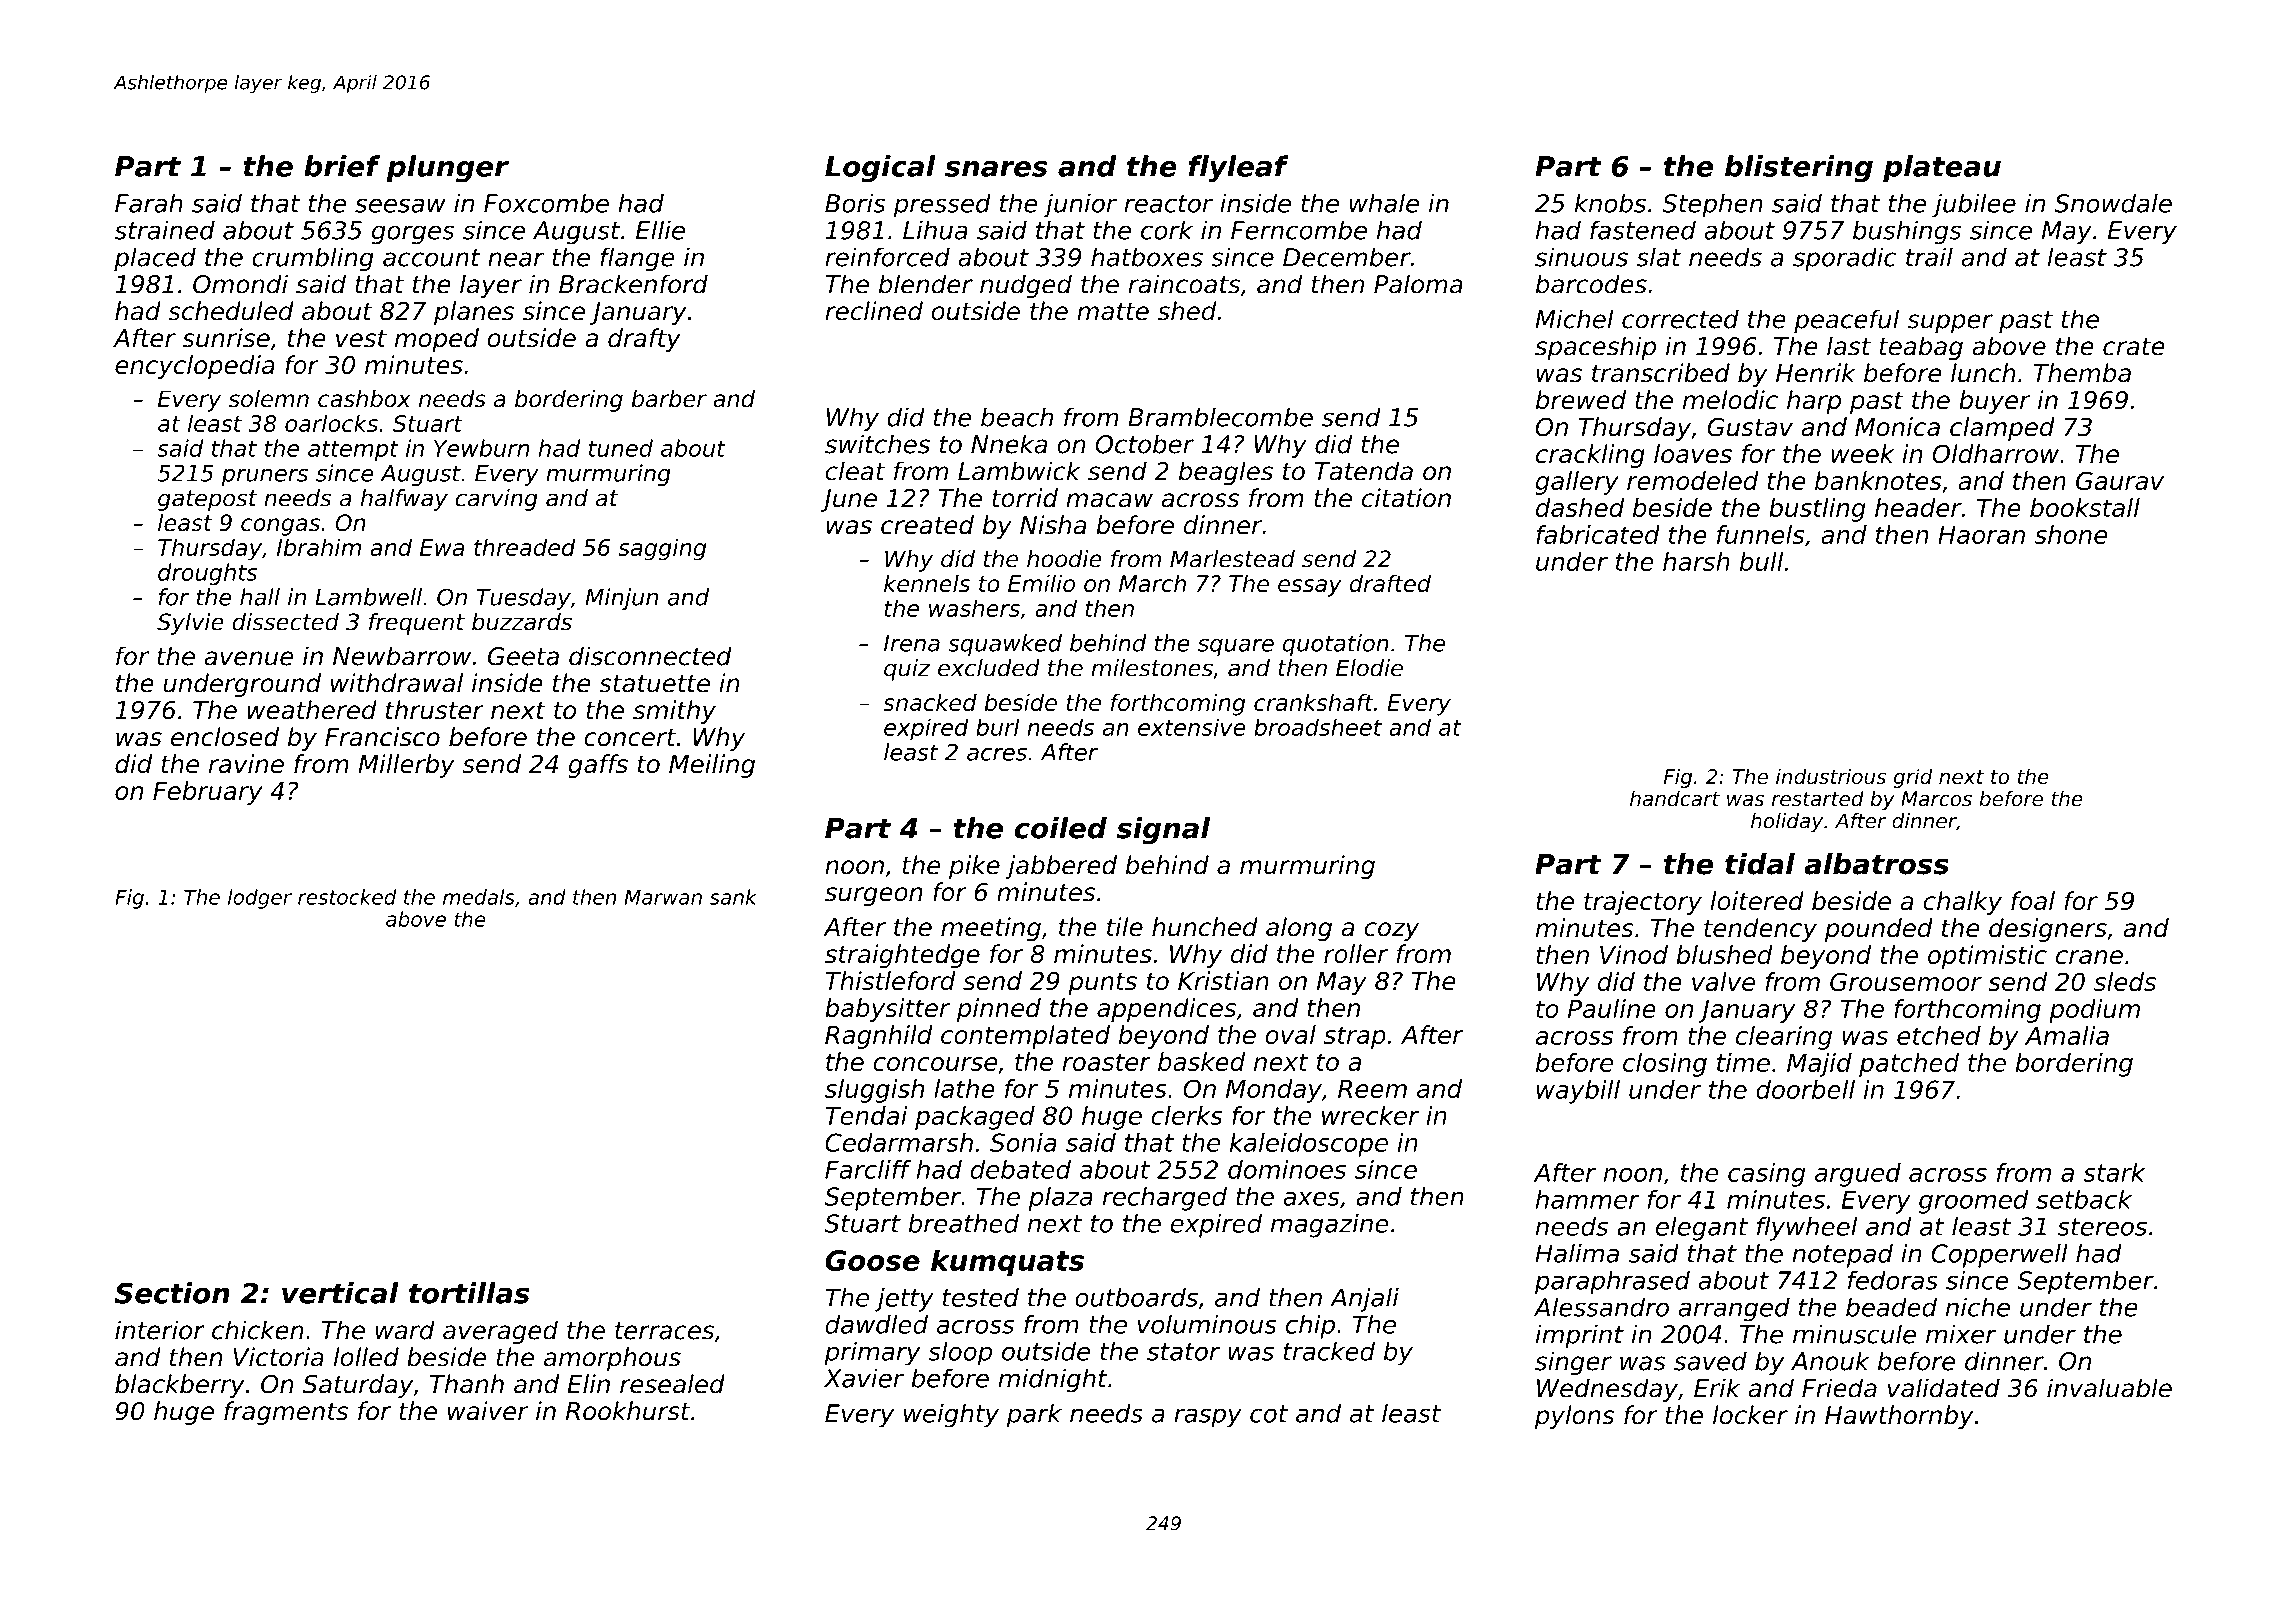 This screenshot has height=1620, width=2292. I want to click on Geeta, so click(523, 656).
